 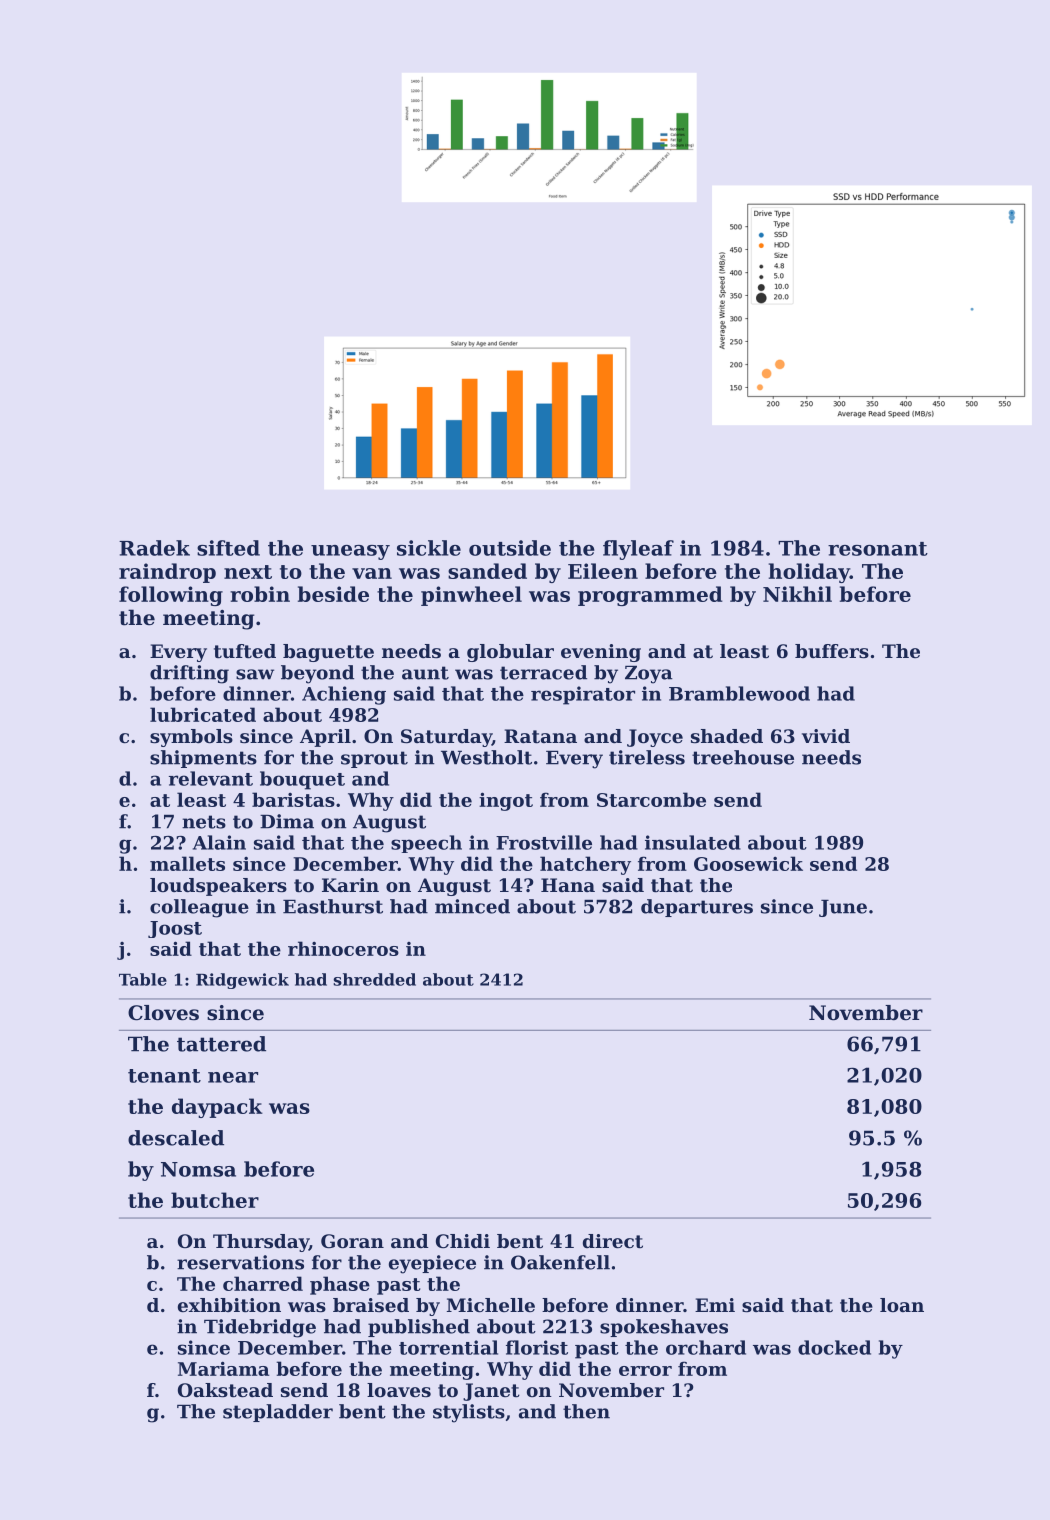 What do you see at coordinates (834, 1347) in the screenshot?
I see `docked` at bounding box center [834, 1347].
